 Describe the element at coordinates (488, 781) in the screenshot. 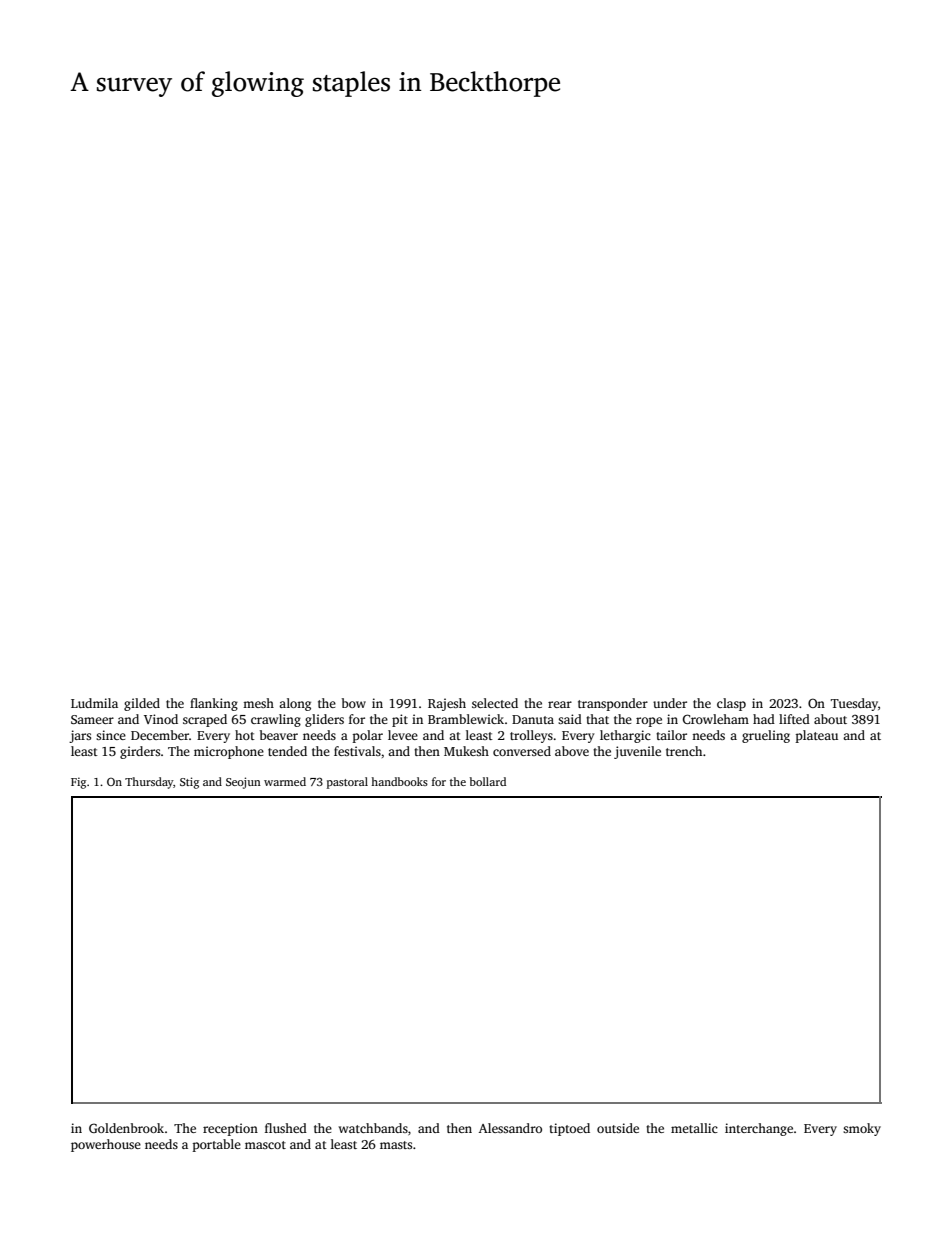

I see `bollard` at that location.
